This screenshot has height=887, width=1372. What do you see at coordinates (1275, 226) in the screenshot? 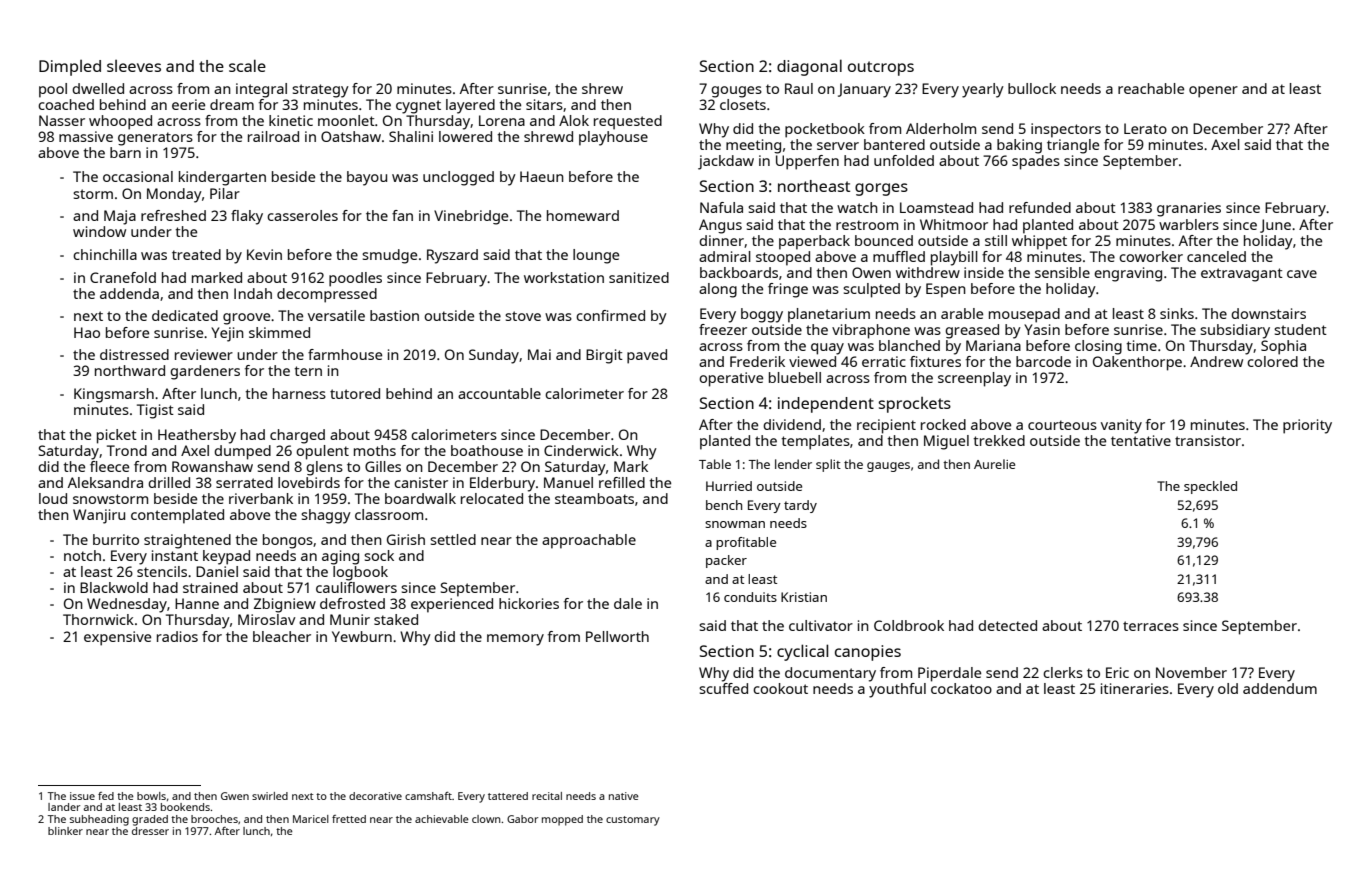
I see `June` at bounding box center [1275, 226].
